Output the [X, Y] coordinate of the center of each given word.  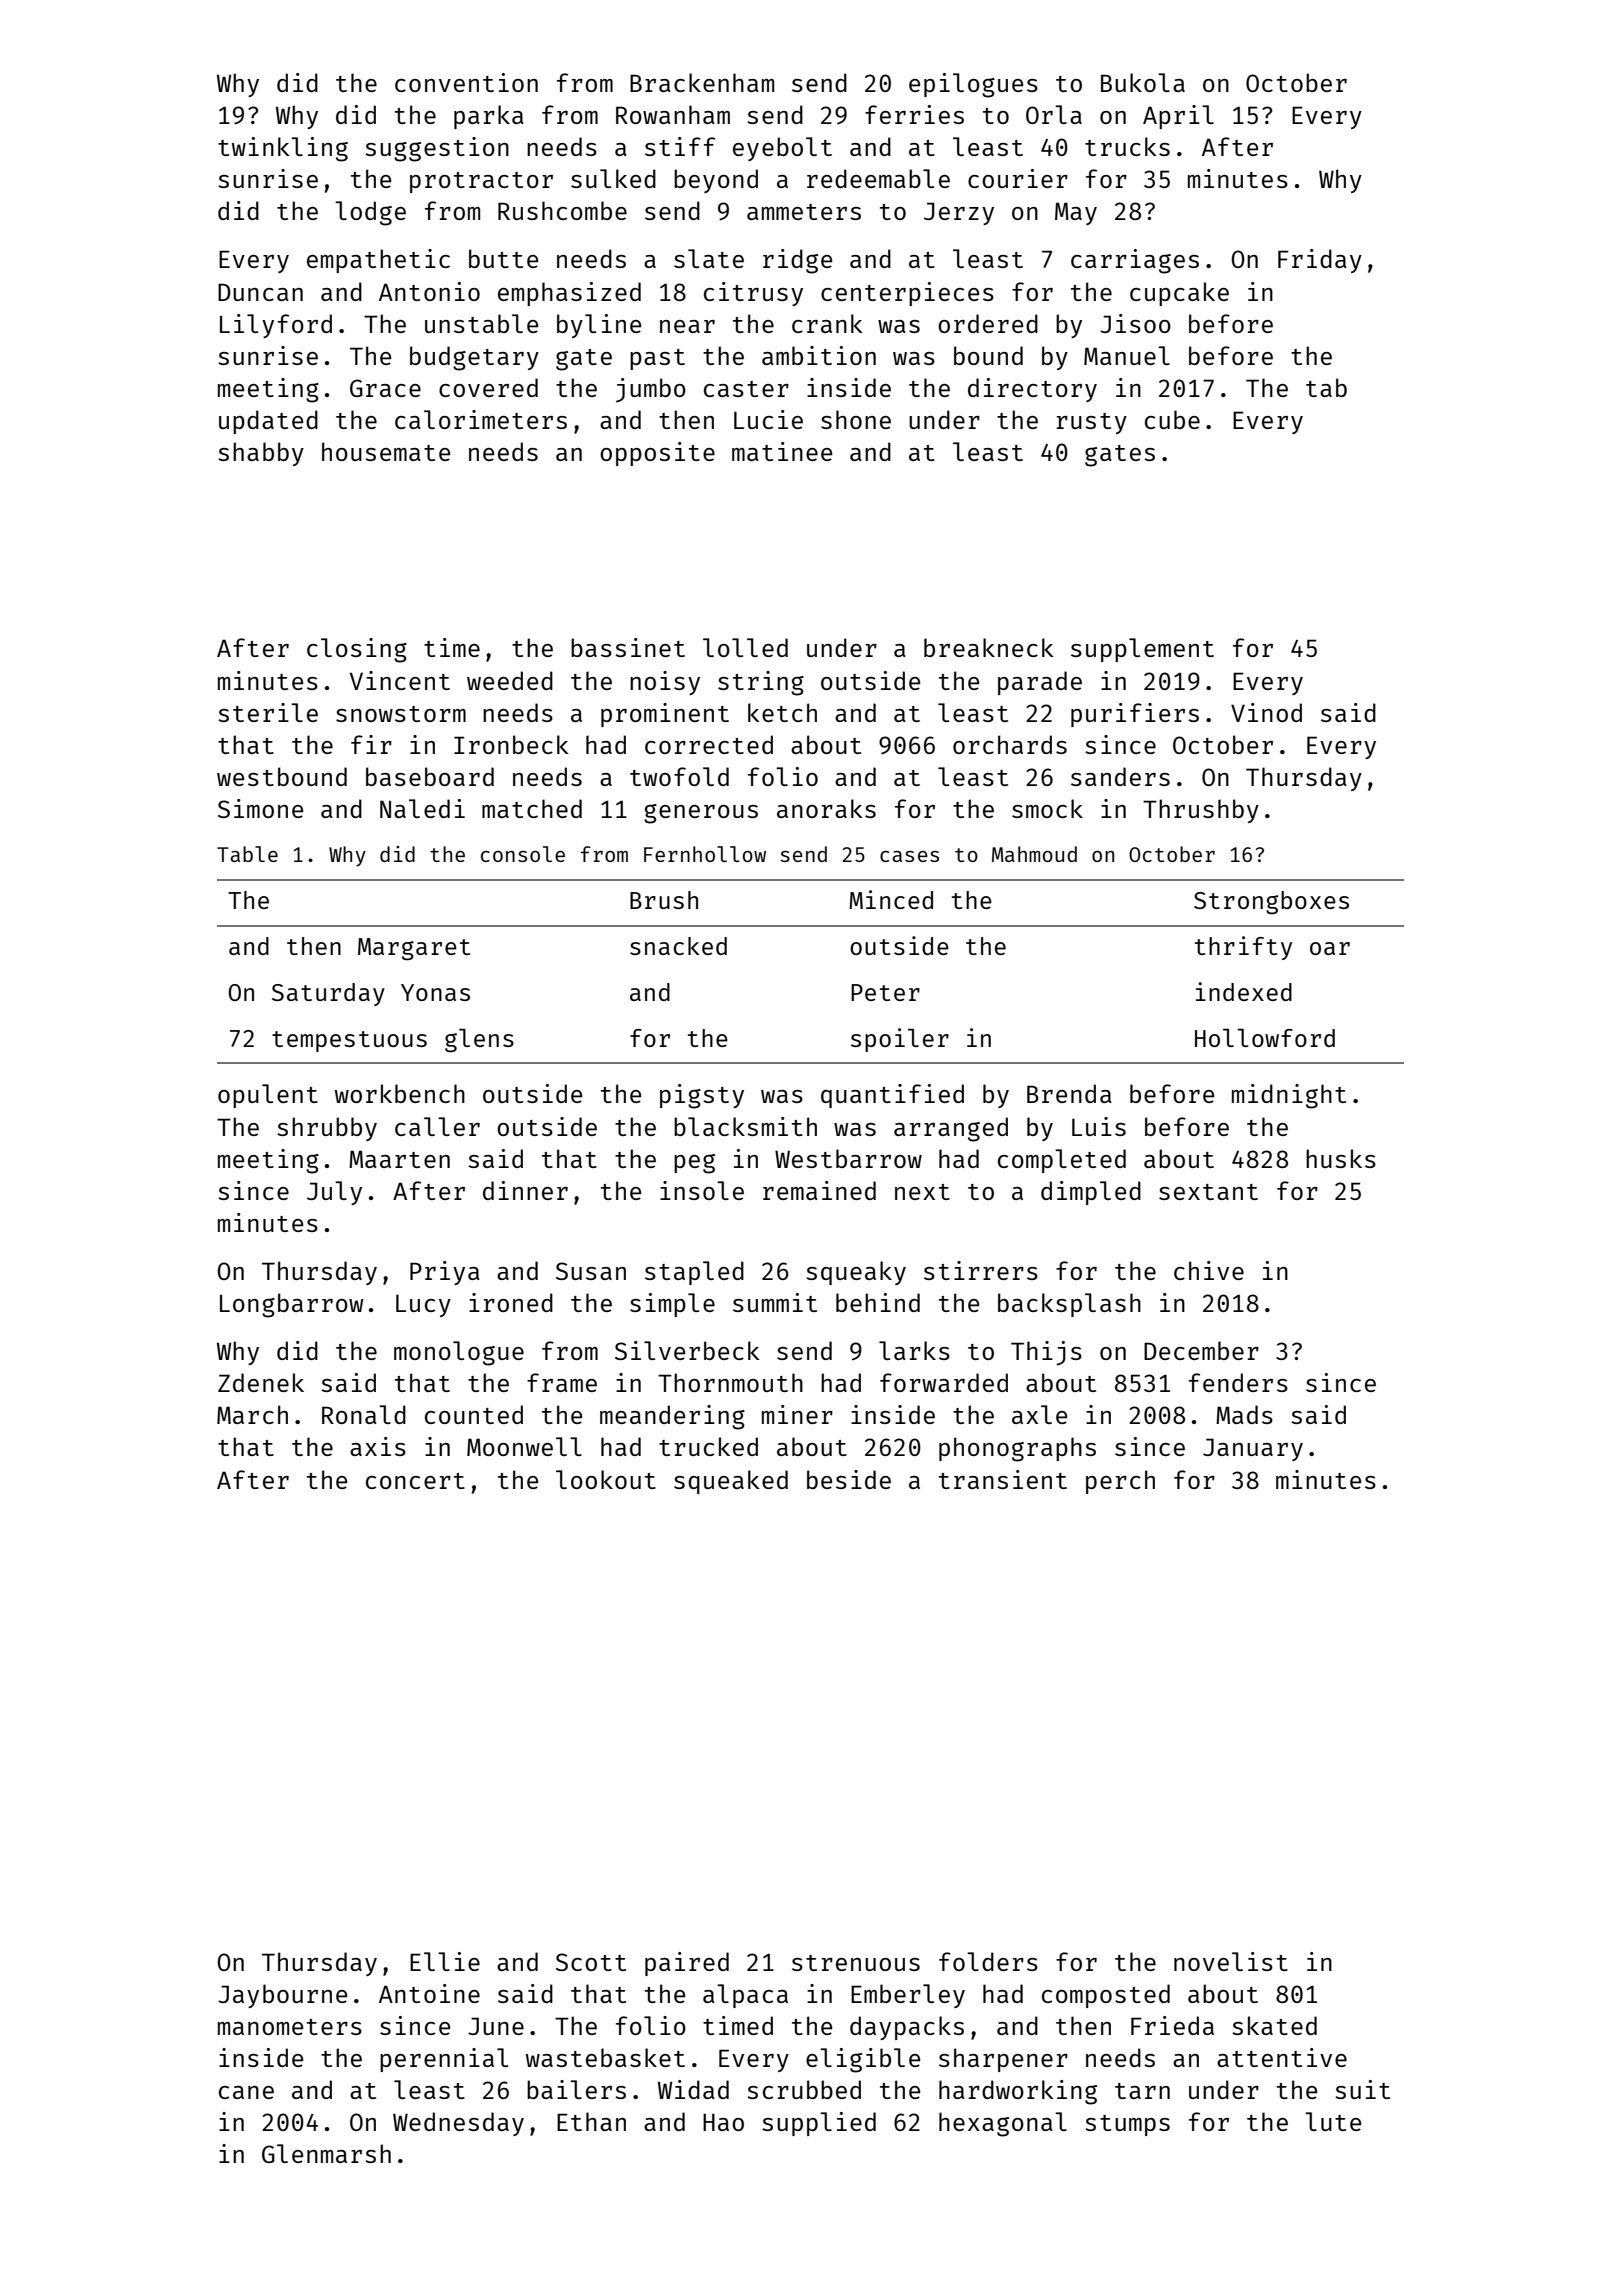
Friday [1320, 261]
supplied [819, 2124]
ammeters [804, 212]
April [1178, 117]
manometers [290, 2027]
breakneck [989, 647]
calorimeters [481, 419]
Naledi [422, 808]
